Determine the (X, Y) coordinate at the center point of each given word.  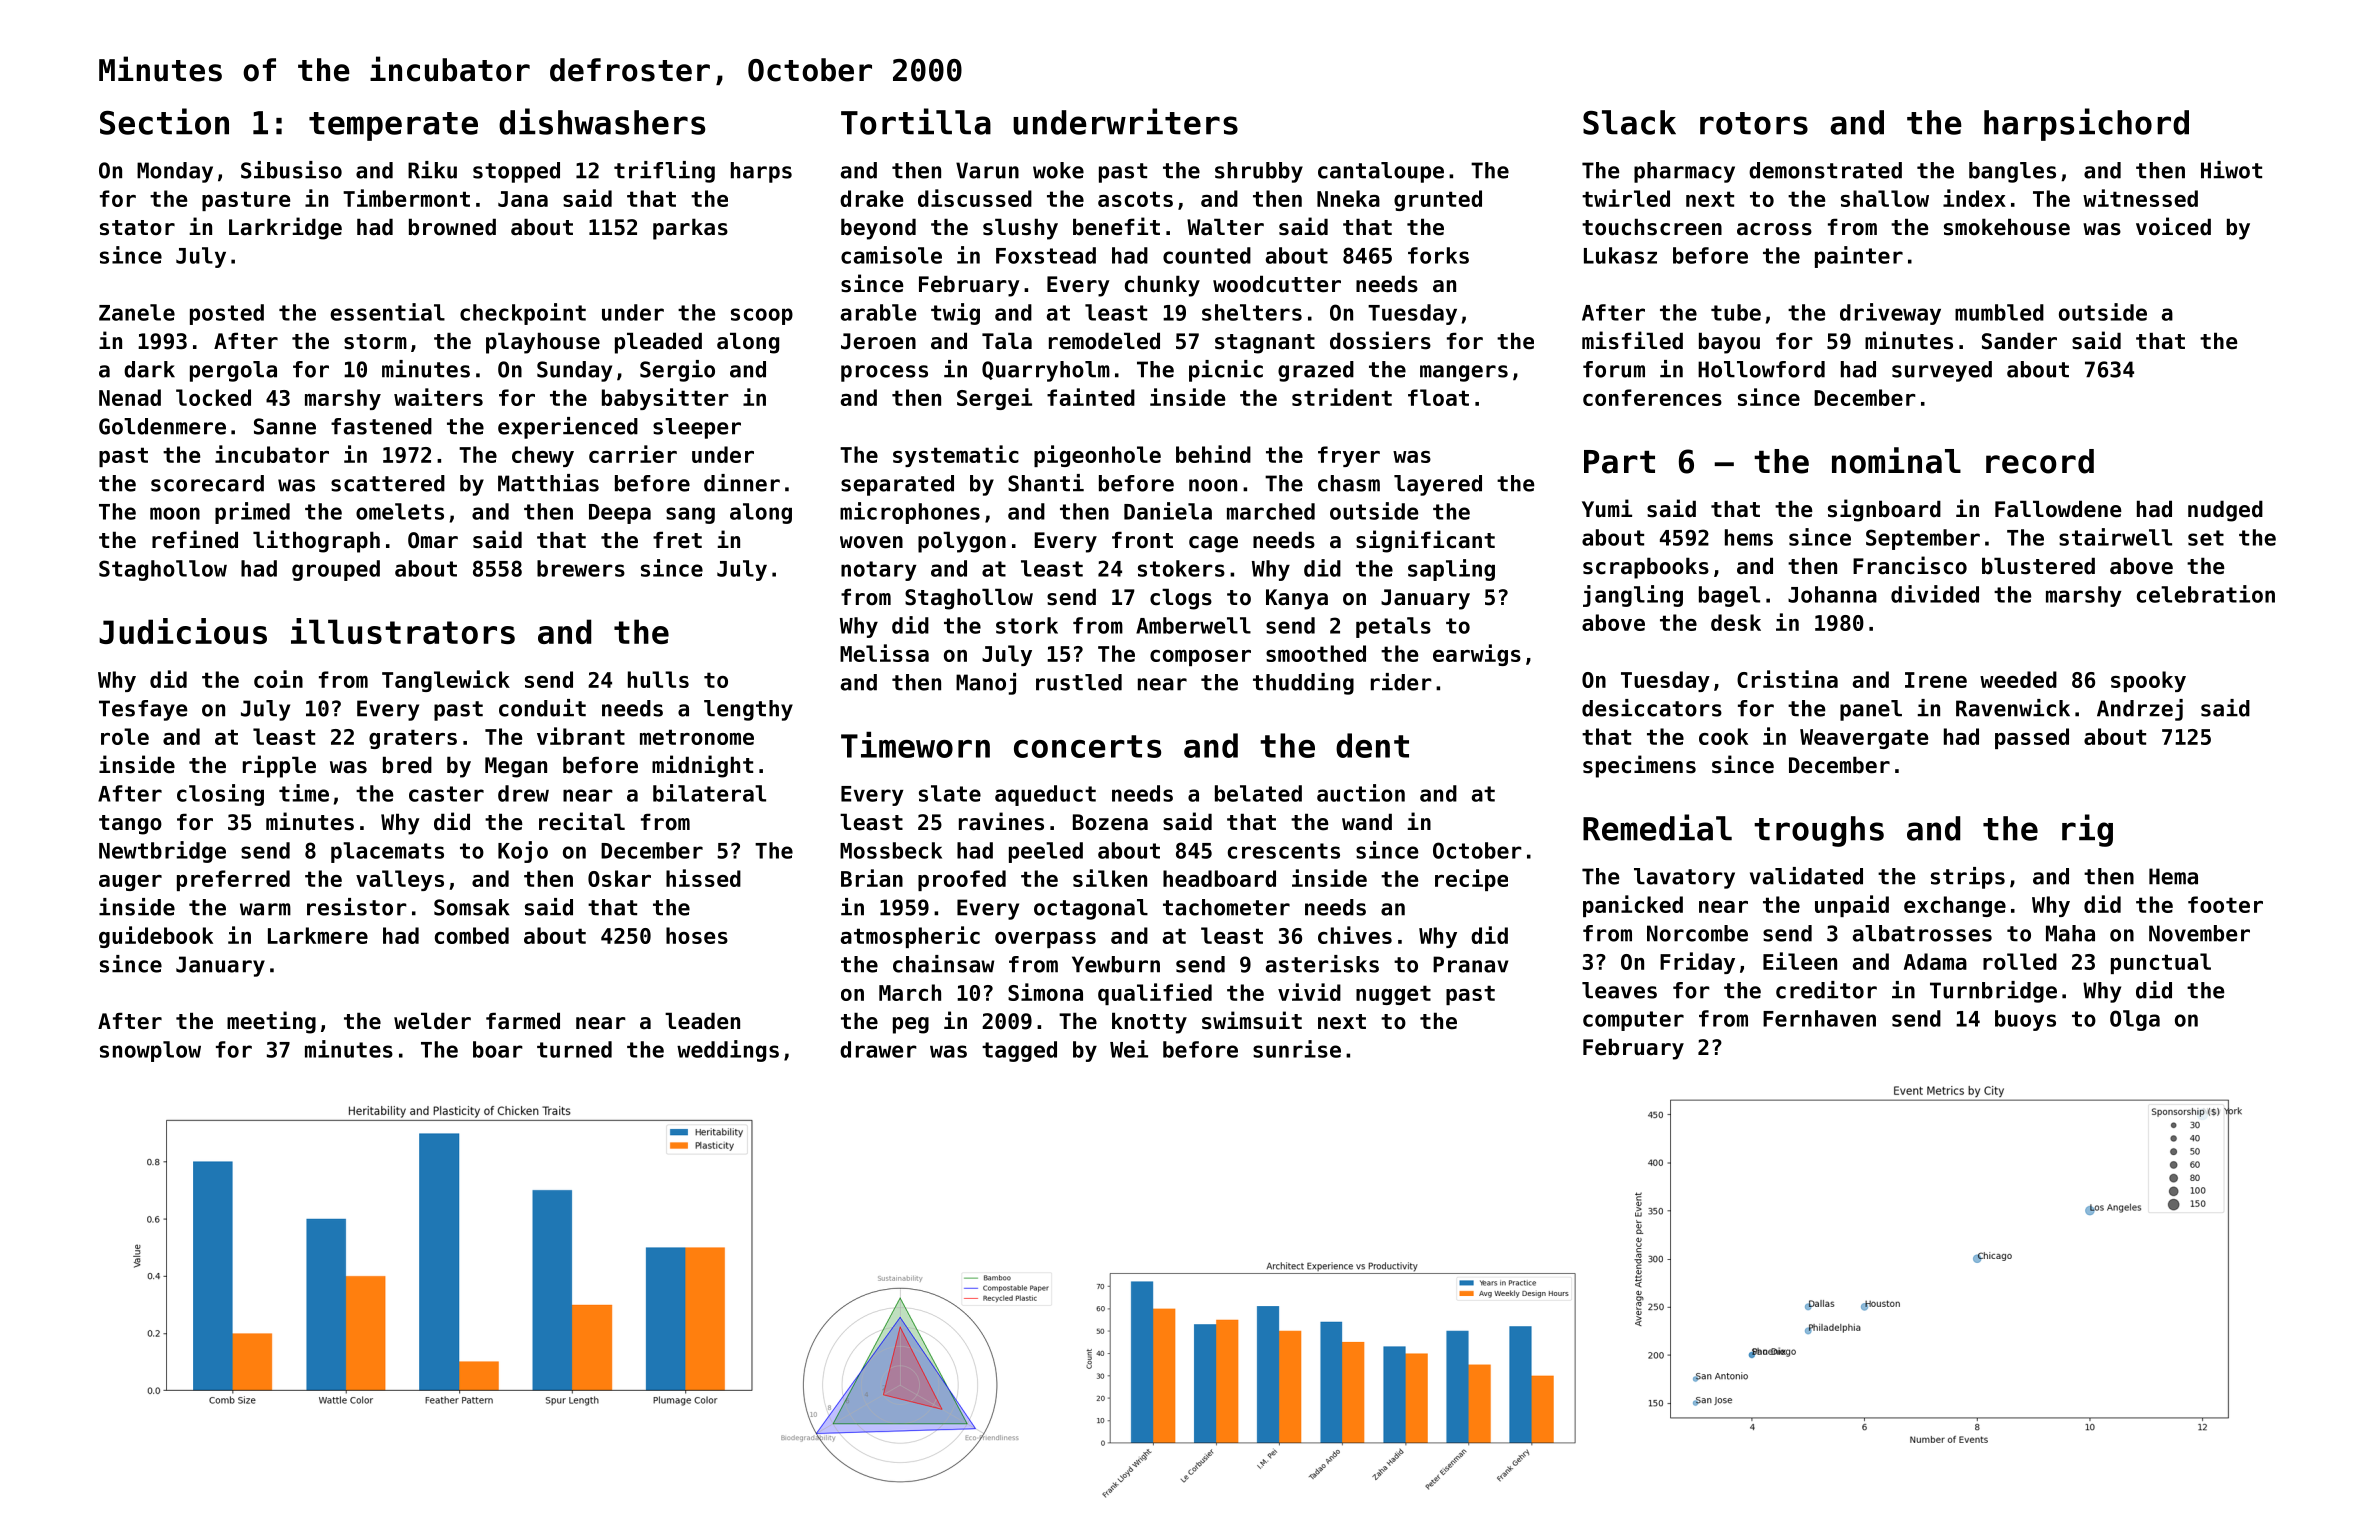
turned (574, 1049)
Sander (2019, 341)
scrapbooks (1646, 568)
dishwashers (602, 121)
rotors (1754, 123)
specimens (1639, 766)
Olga (2135, 1020)
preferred (233, 880)
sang (690, 515)
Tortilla (916, 121)
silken (1110, 878)
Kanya (1297, 599)
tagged (1019, 1051)
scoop (762, 316)
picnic (1226, 371)
